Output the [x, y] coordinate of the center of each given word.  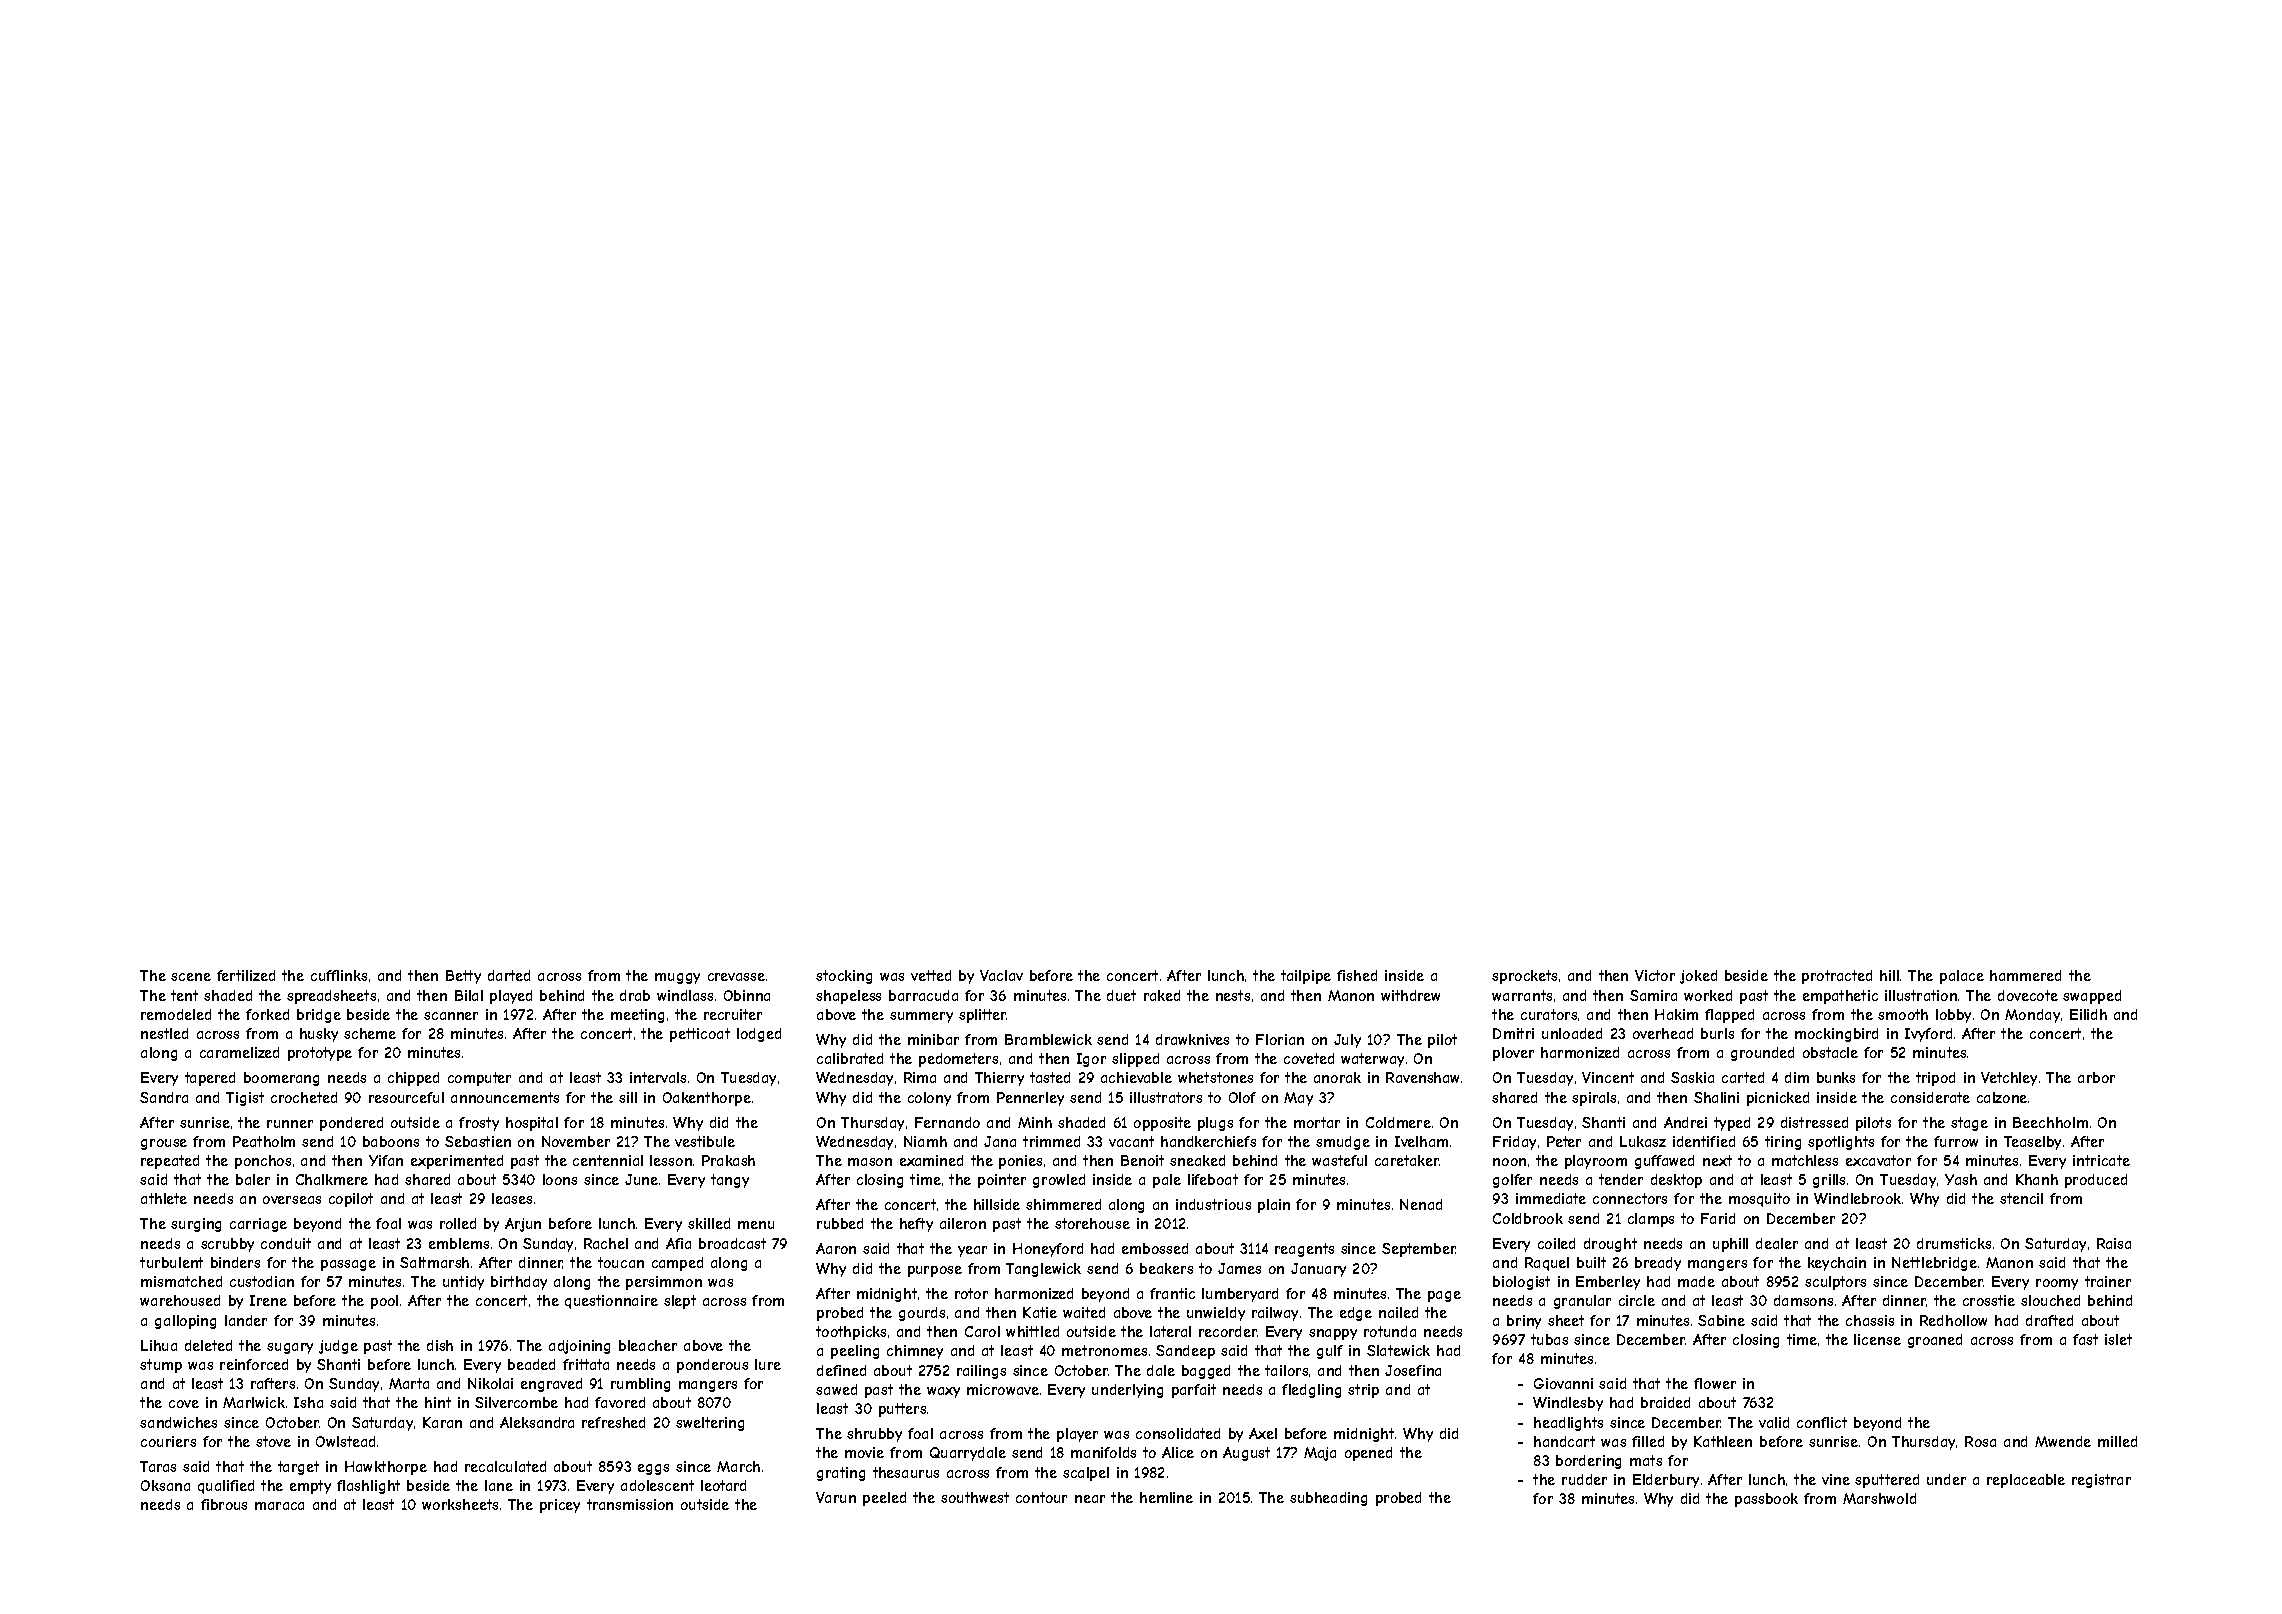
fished [1357, 975]
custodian [262, 1281]
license [1877, 1339]
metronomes [1104, 1350]
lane [499, 1485]
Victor [1655, 975]
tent [184, 995]
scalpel [1086, 1474]
